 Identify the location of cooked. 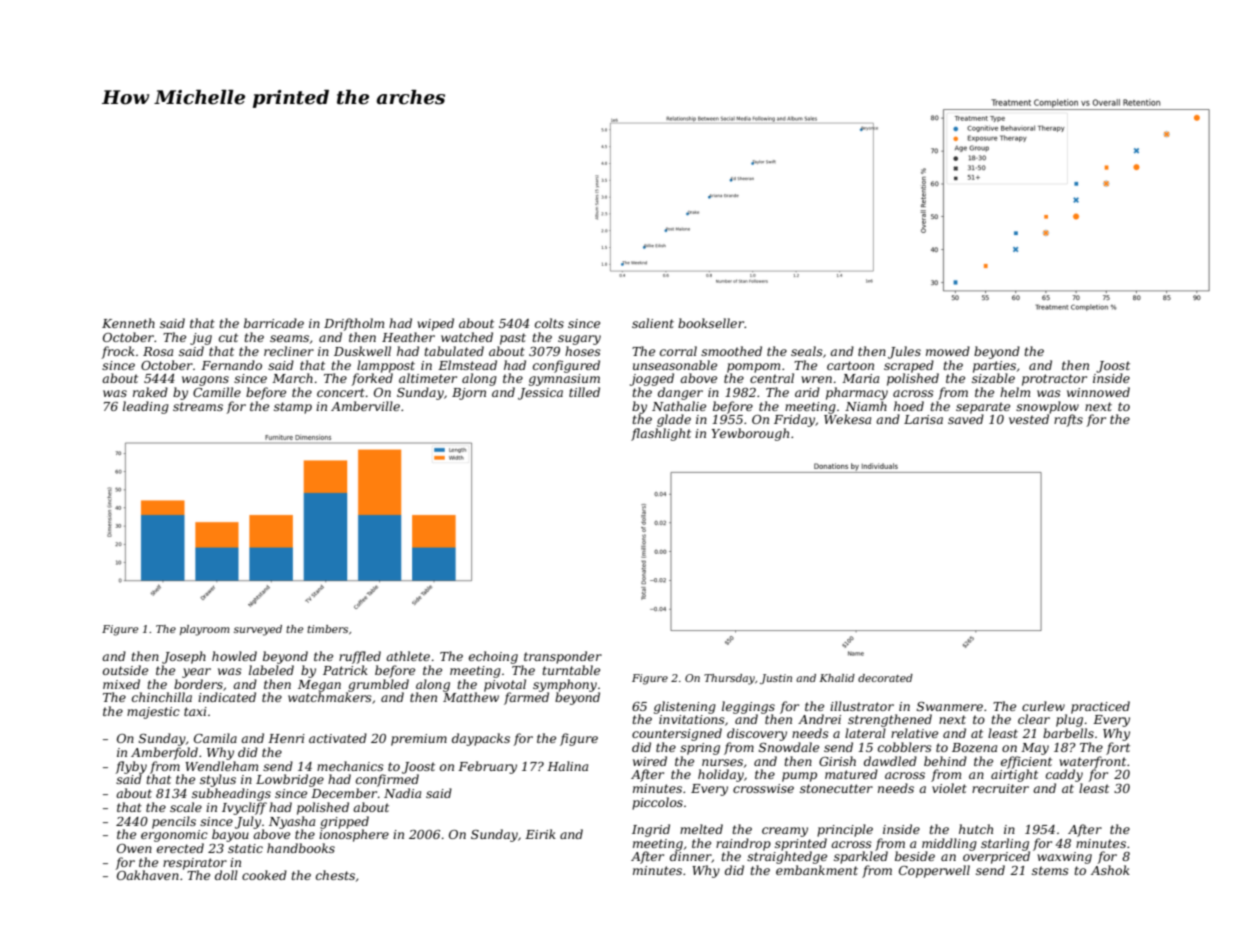
(264, 875).
